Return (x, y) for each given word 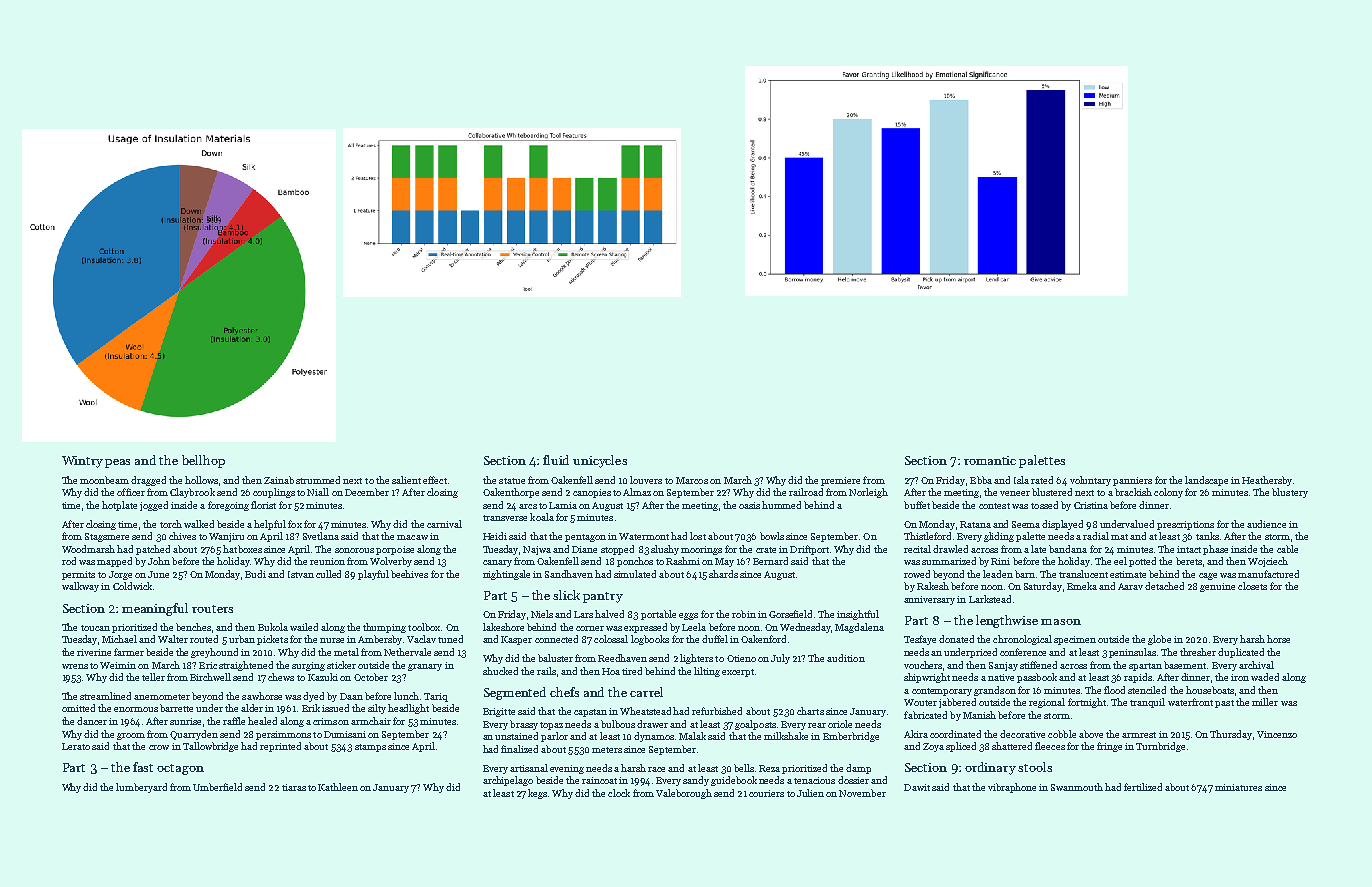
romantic (990, 460)
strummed (318, 480)
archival (1256, 665)
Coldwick (132, 586)
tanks (1207, 536)
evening (567, 769)
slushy (665, 550)
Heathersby (1267, 481)
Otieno (741, 658)
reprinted (280, 747)
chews (281, 677)
